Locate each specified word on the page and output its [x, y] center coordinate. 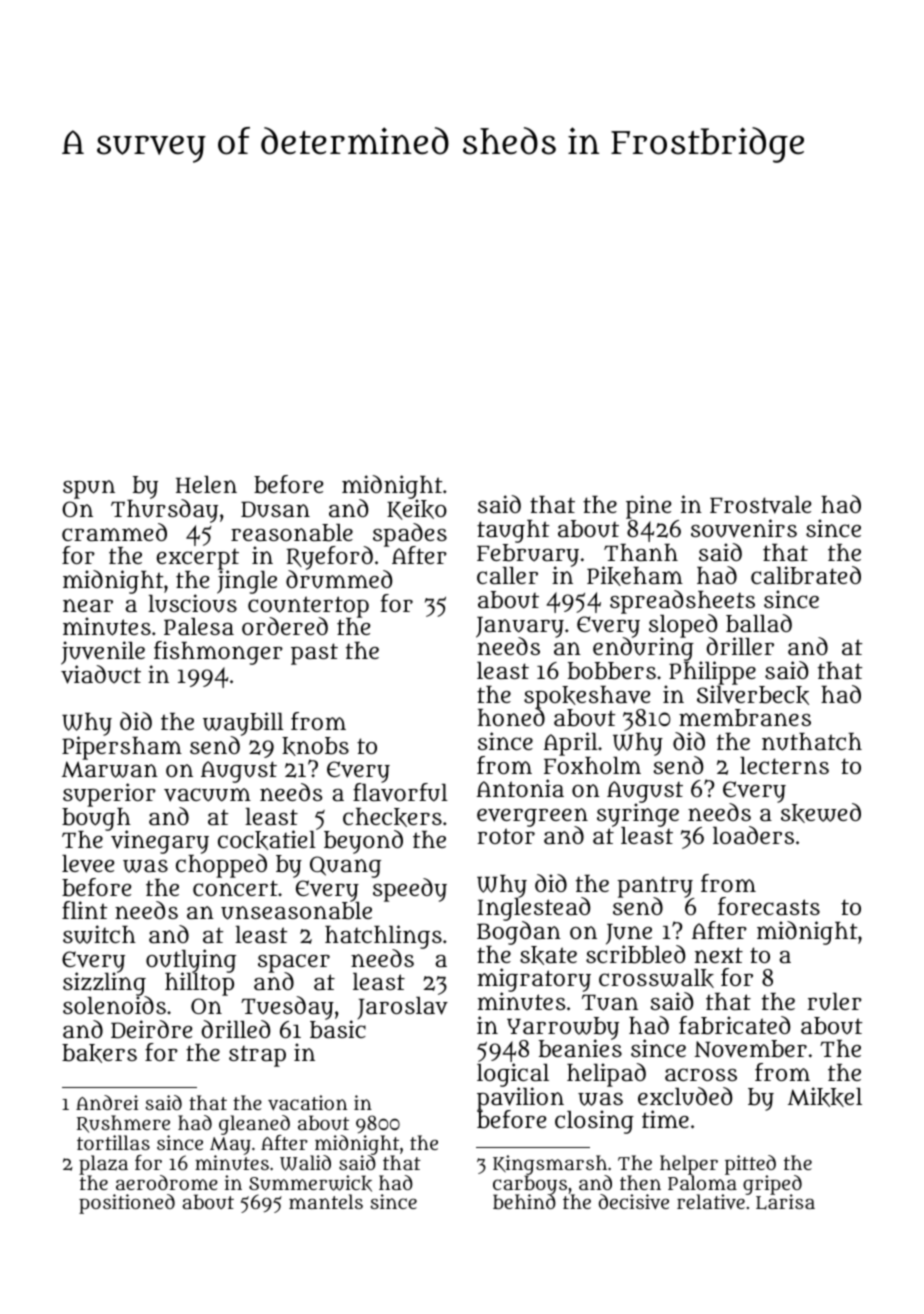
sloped [683, 626]
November [750, 1049]
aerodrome [167, 1182]
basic [338, 1029]
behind [524, 1202]
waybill [243, 724]
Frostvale [760, 505]
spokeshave [587, 697]
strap [257, 1056]
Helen [206, 484]
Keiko [417, 510]
